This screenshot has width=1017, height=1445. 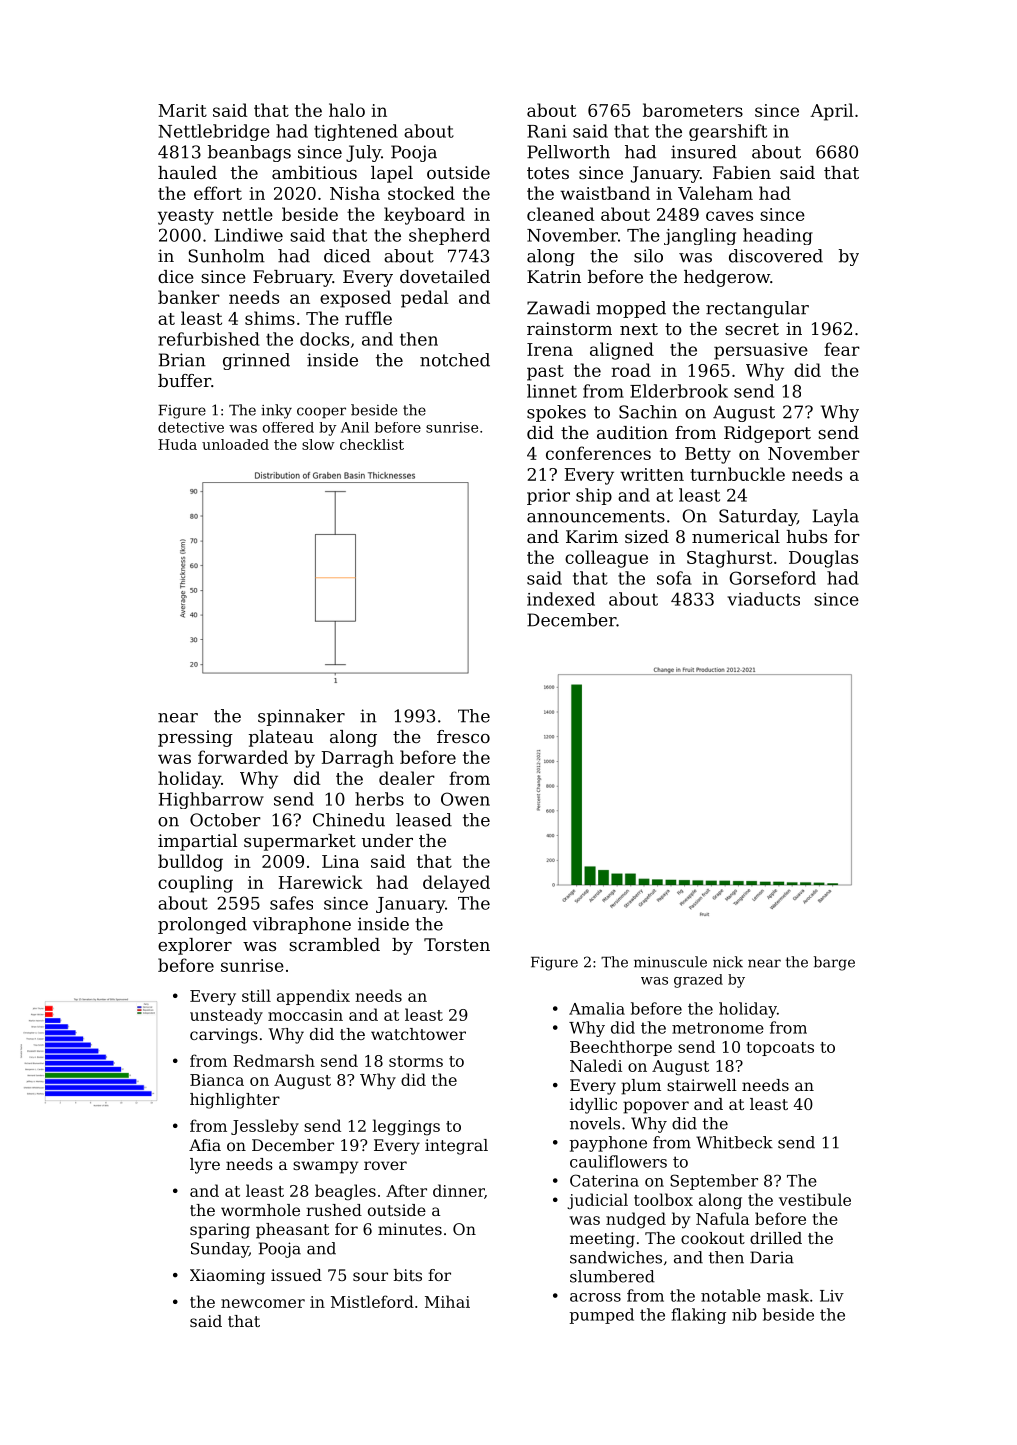 What do you see at coordinates (463, 736) in the screenshot?
I see `fresco` at bounding box center [463, 736].
